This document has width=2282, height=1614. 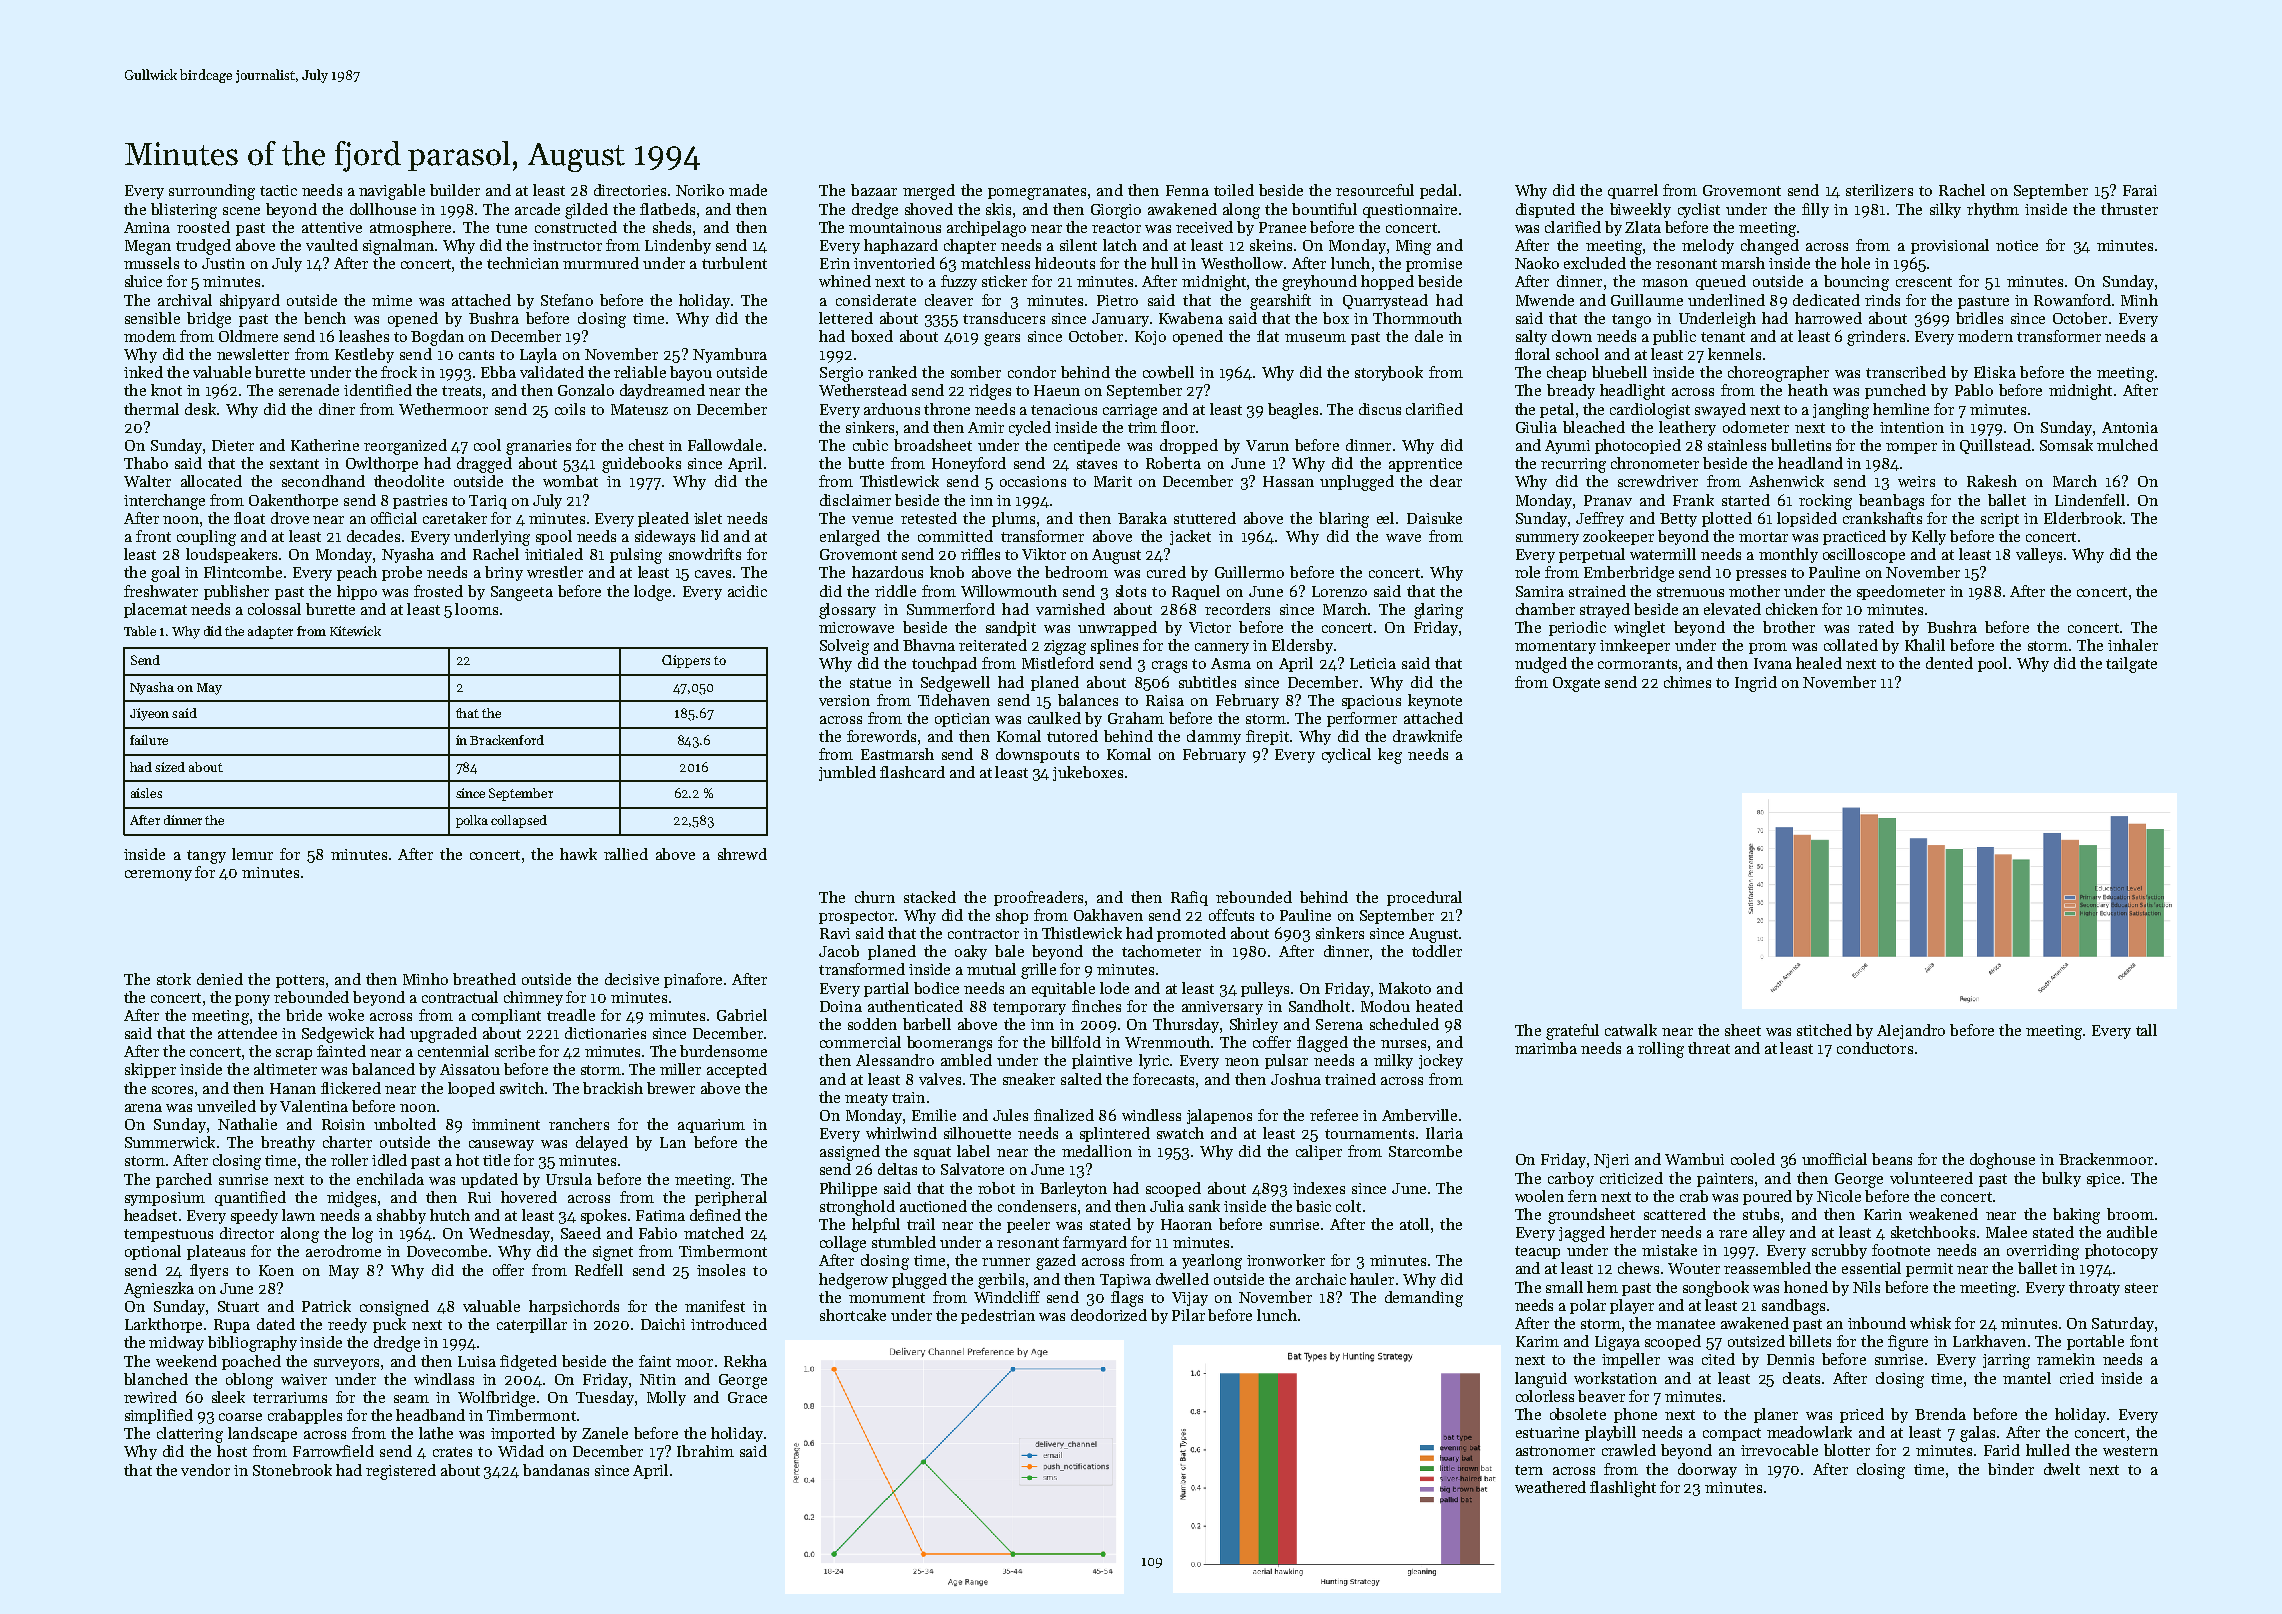 I want to click on Larkthorpe, so click(x=163, y=1325).
